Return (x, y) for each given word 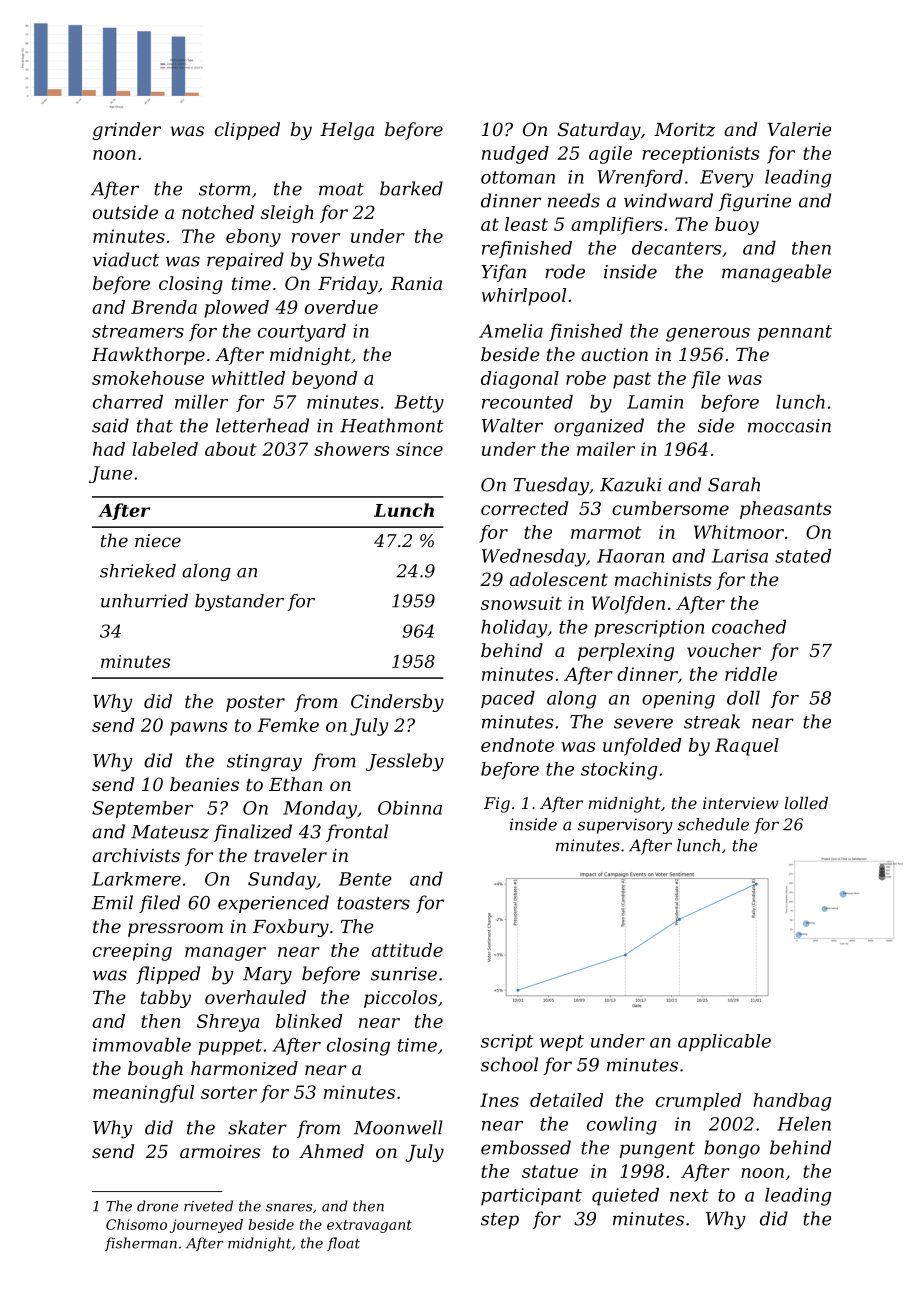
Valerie (799, 129)
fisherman (141, 1244)
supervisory (625, 826)
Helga (347, 131)
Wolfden (628, 605)
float (343, 1244)
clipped (247, 131)
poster (255, 703)
